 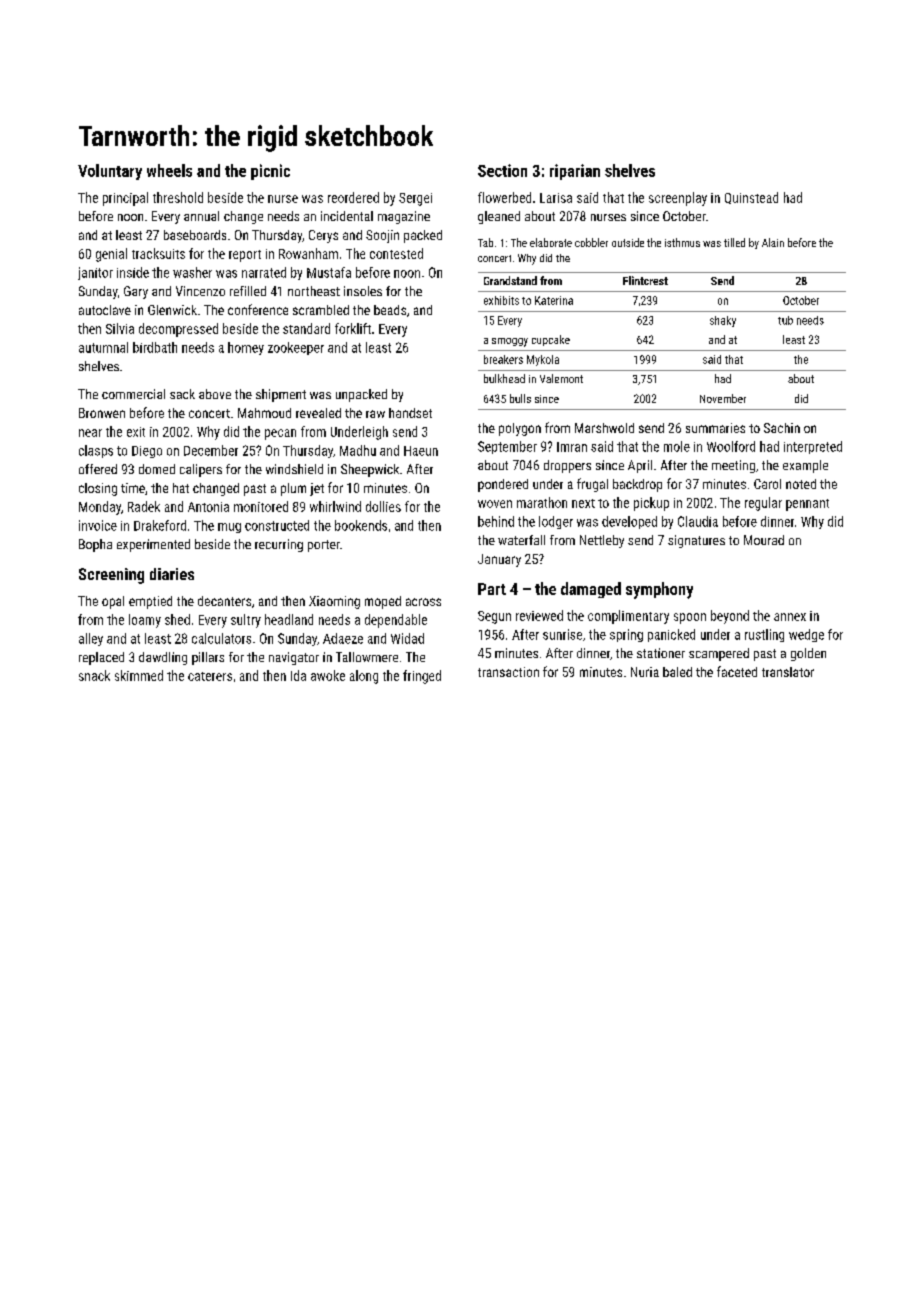 What do you see at coordinates (246, 348) in the page?
I see `homey` at bounding box center [246, 348].
